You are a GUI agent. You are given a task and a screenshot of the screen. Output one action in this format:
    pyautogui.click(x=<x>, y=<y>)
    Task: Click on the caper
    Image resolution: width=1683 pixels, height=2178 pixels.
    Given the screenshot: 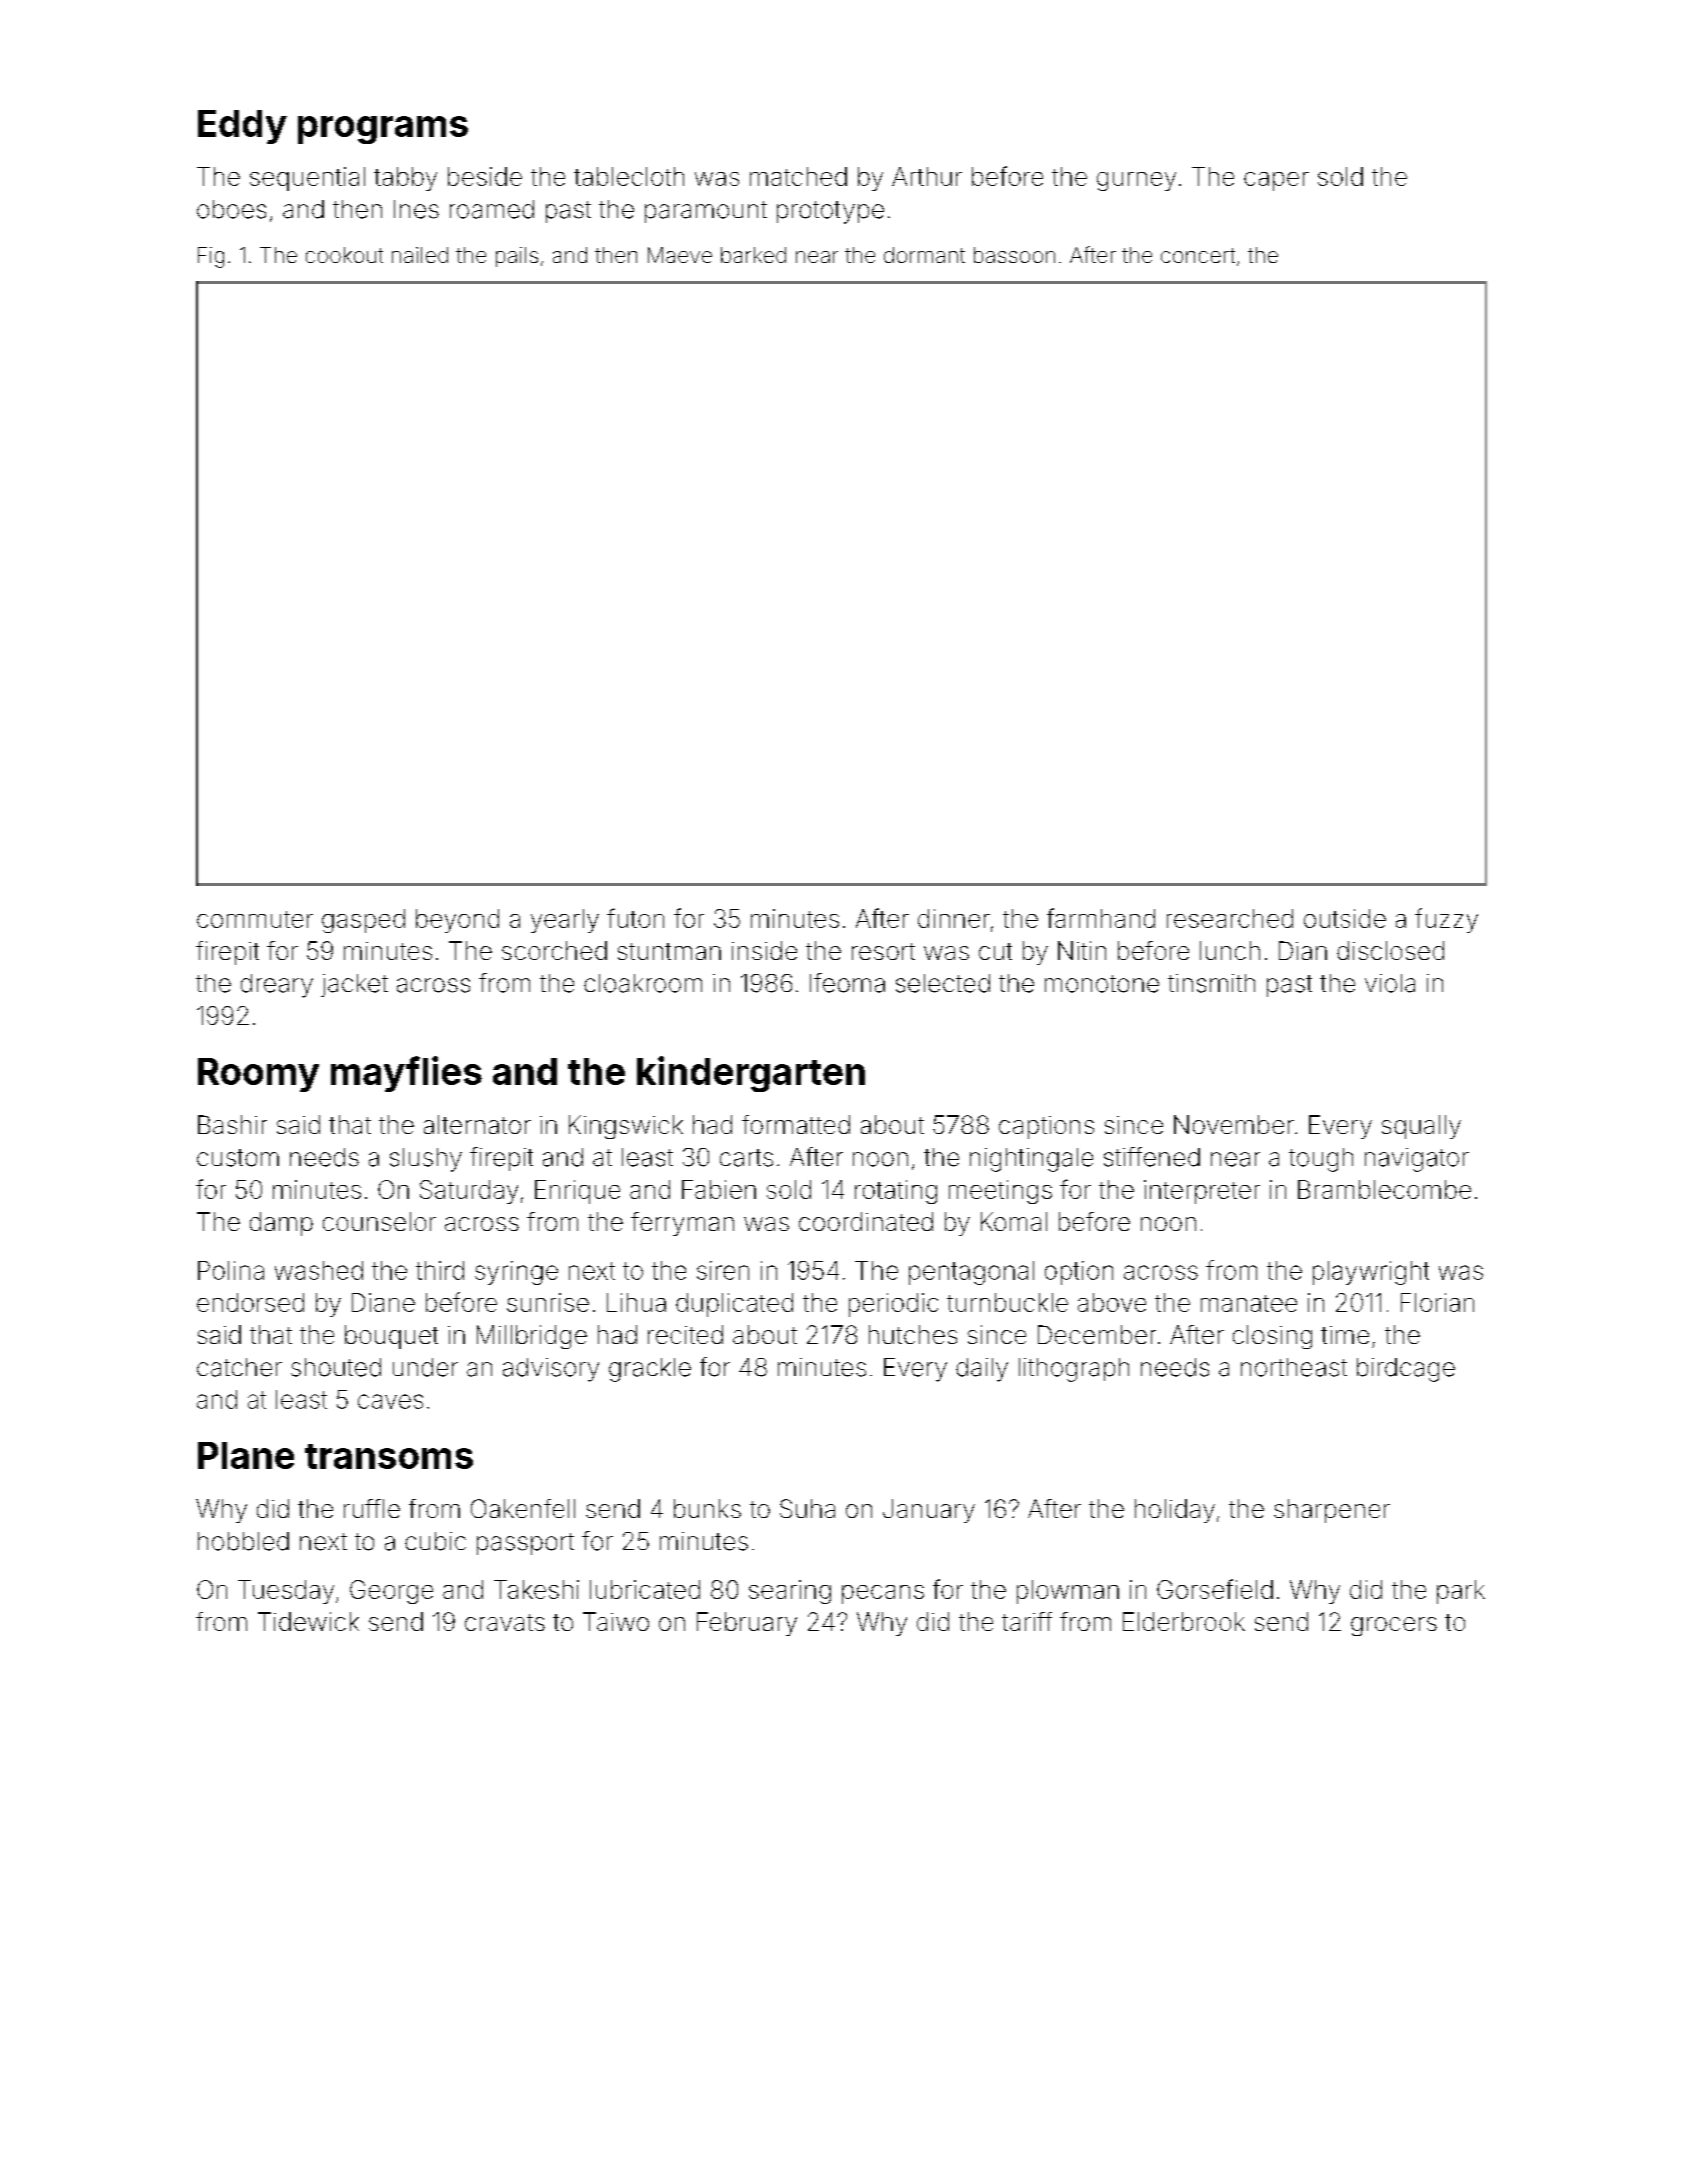 What is the action you would take?
    pyautogui.click(x=1276, y=181)
